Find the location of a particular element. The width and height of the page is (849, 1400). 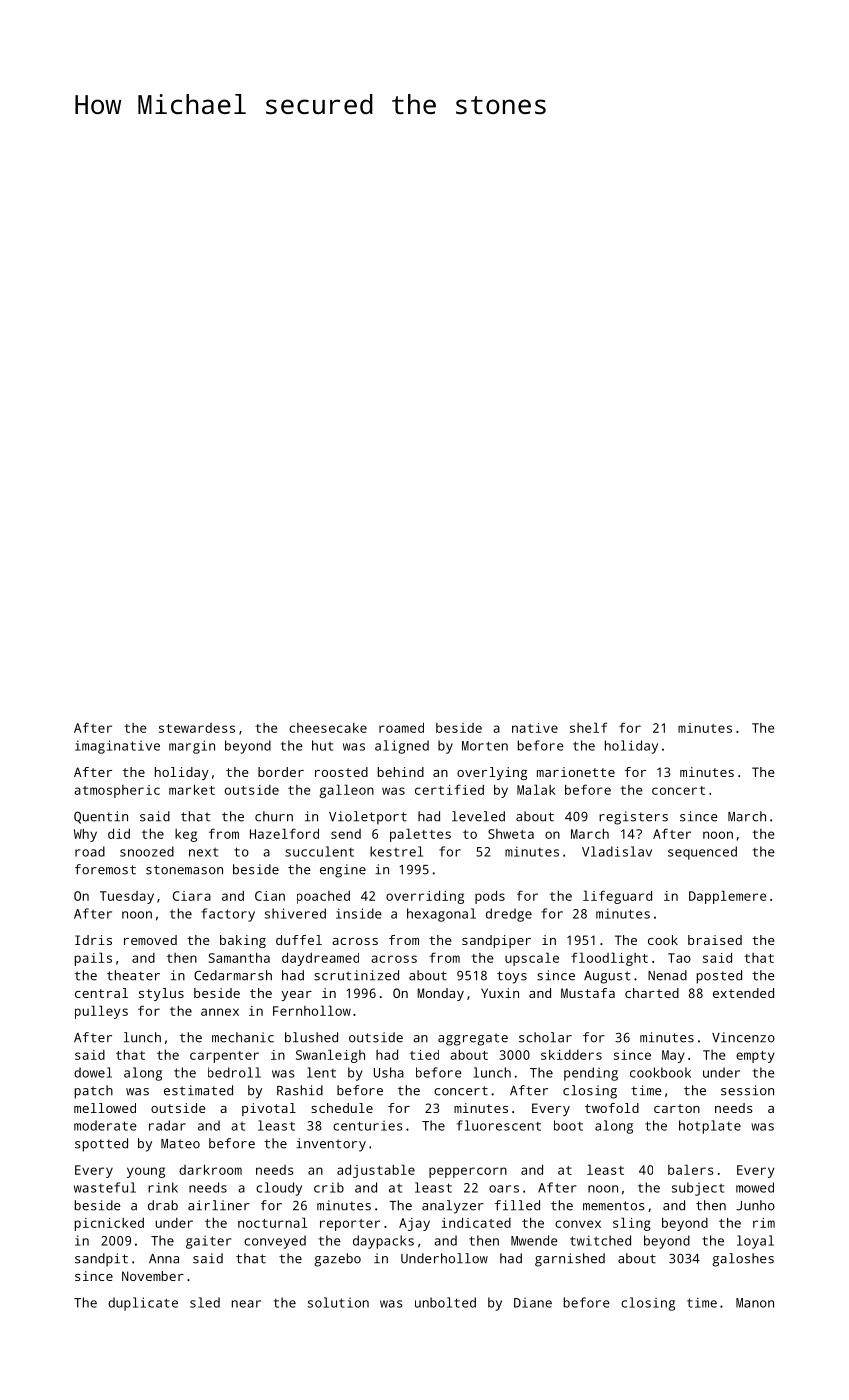

sandpit is located at coordinates (101, 1260).
